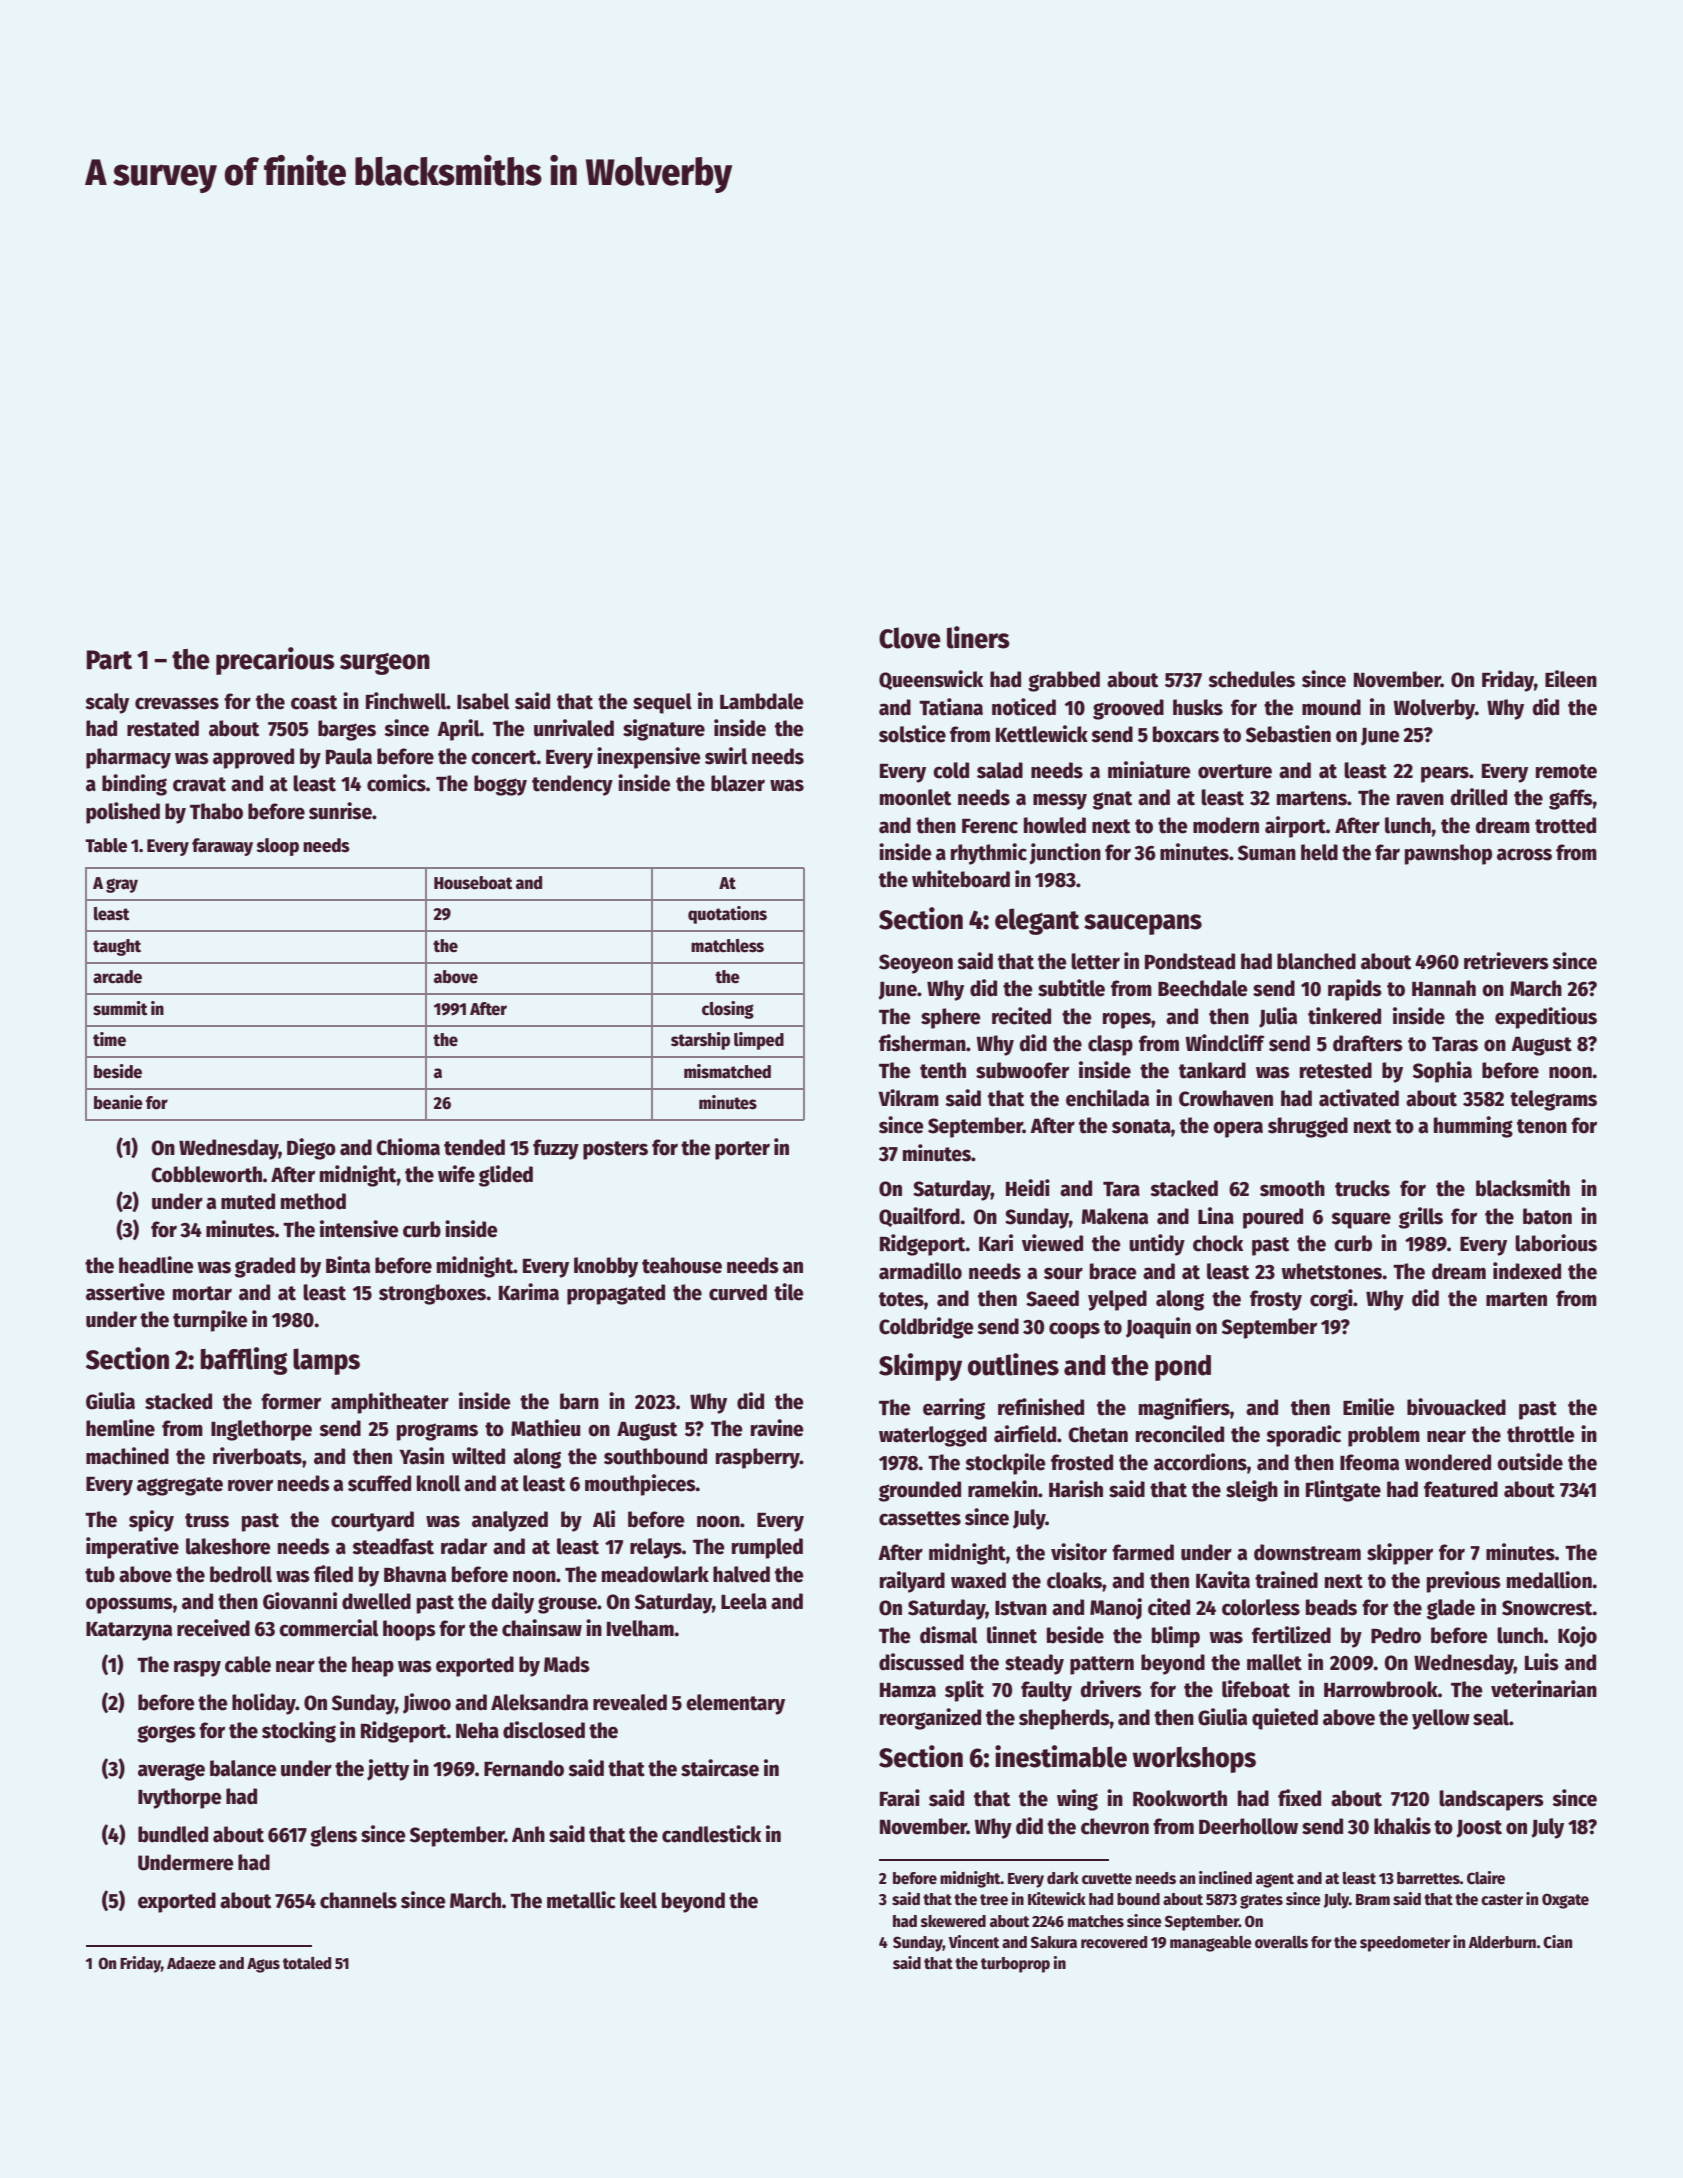 This page has width=1683, height=2178. Describe the element at coordinates (1012, 1635) in the page. I see `linnet` at that location.
